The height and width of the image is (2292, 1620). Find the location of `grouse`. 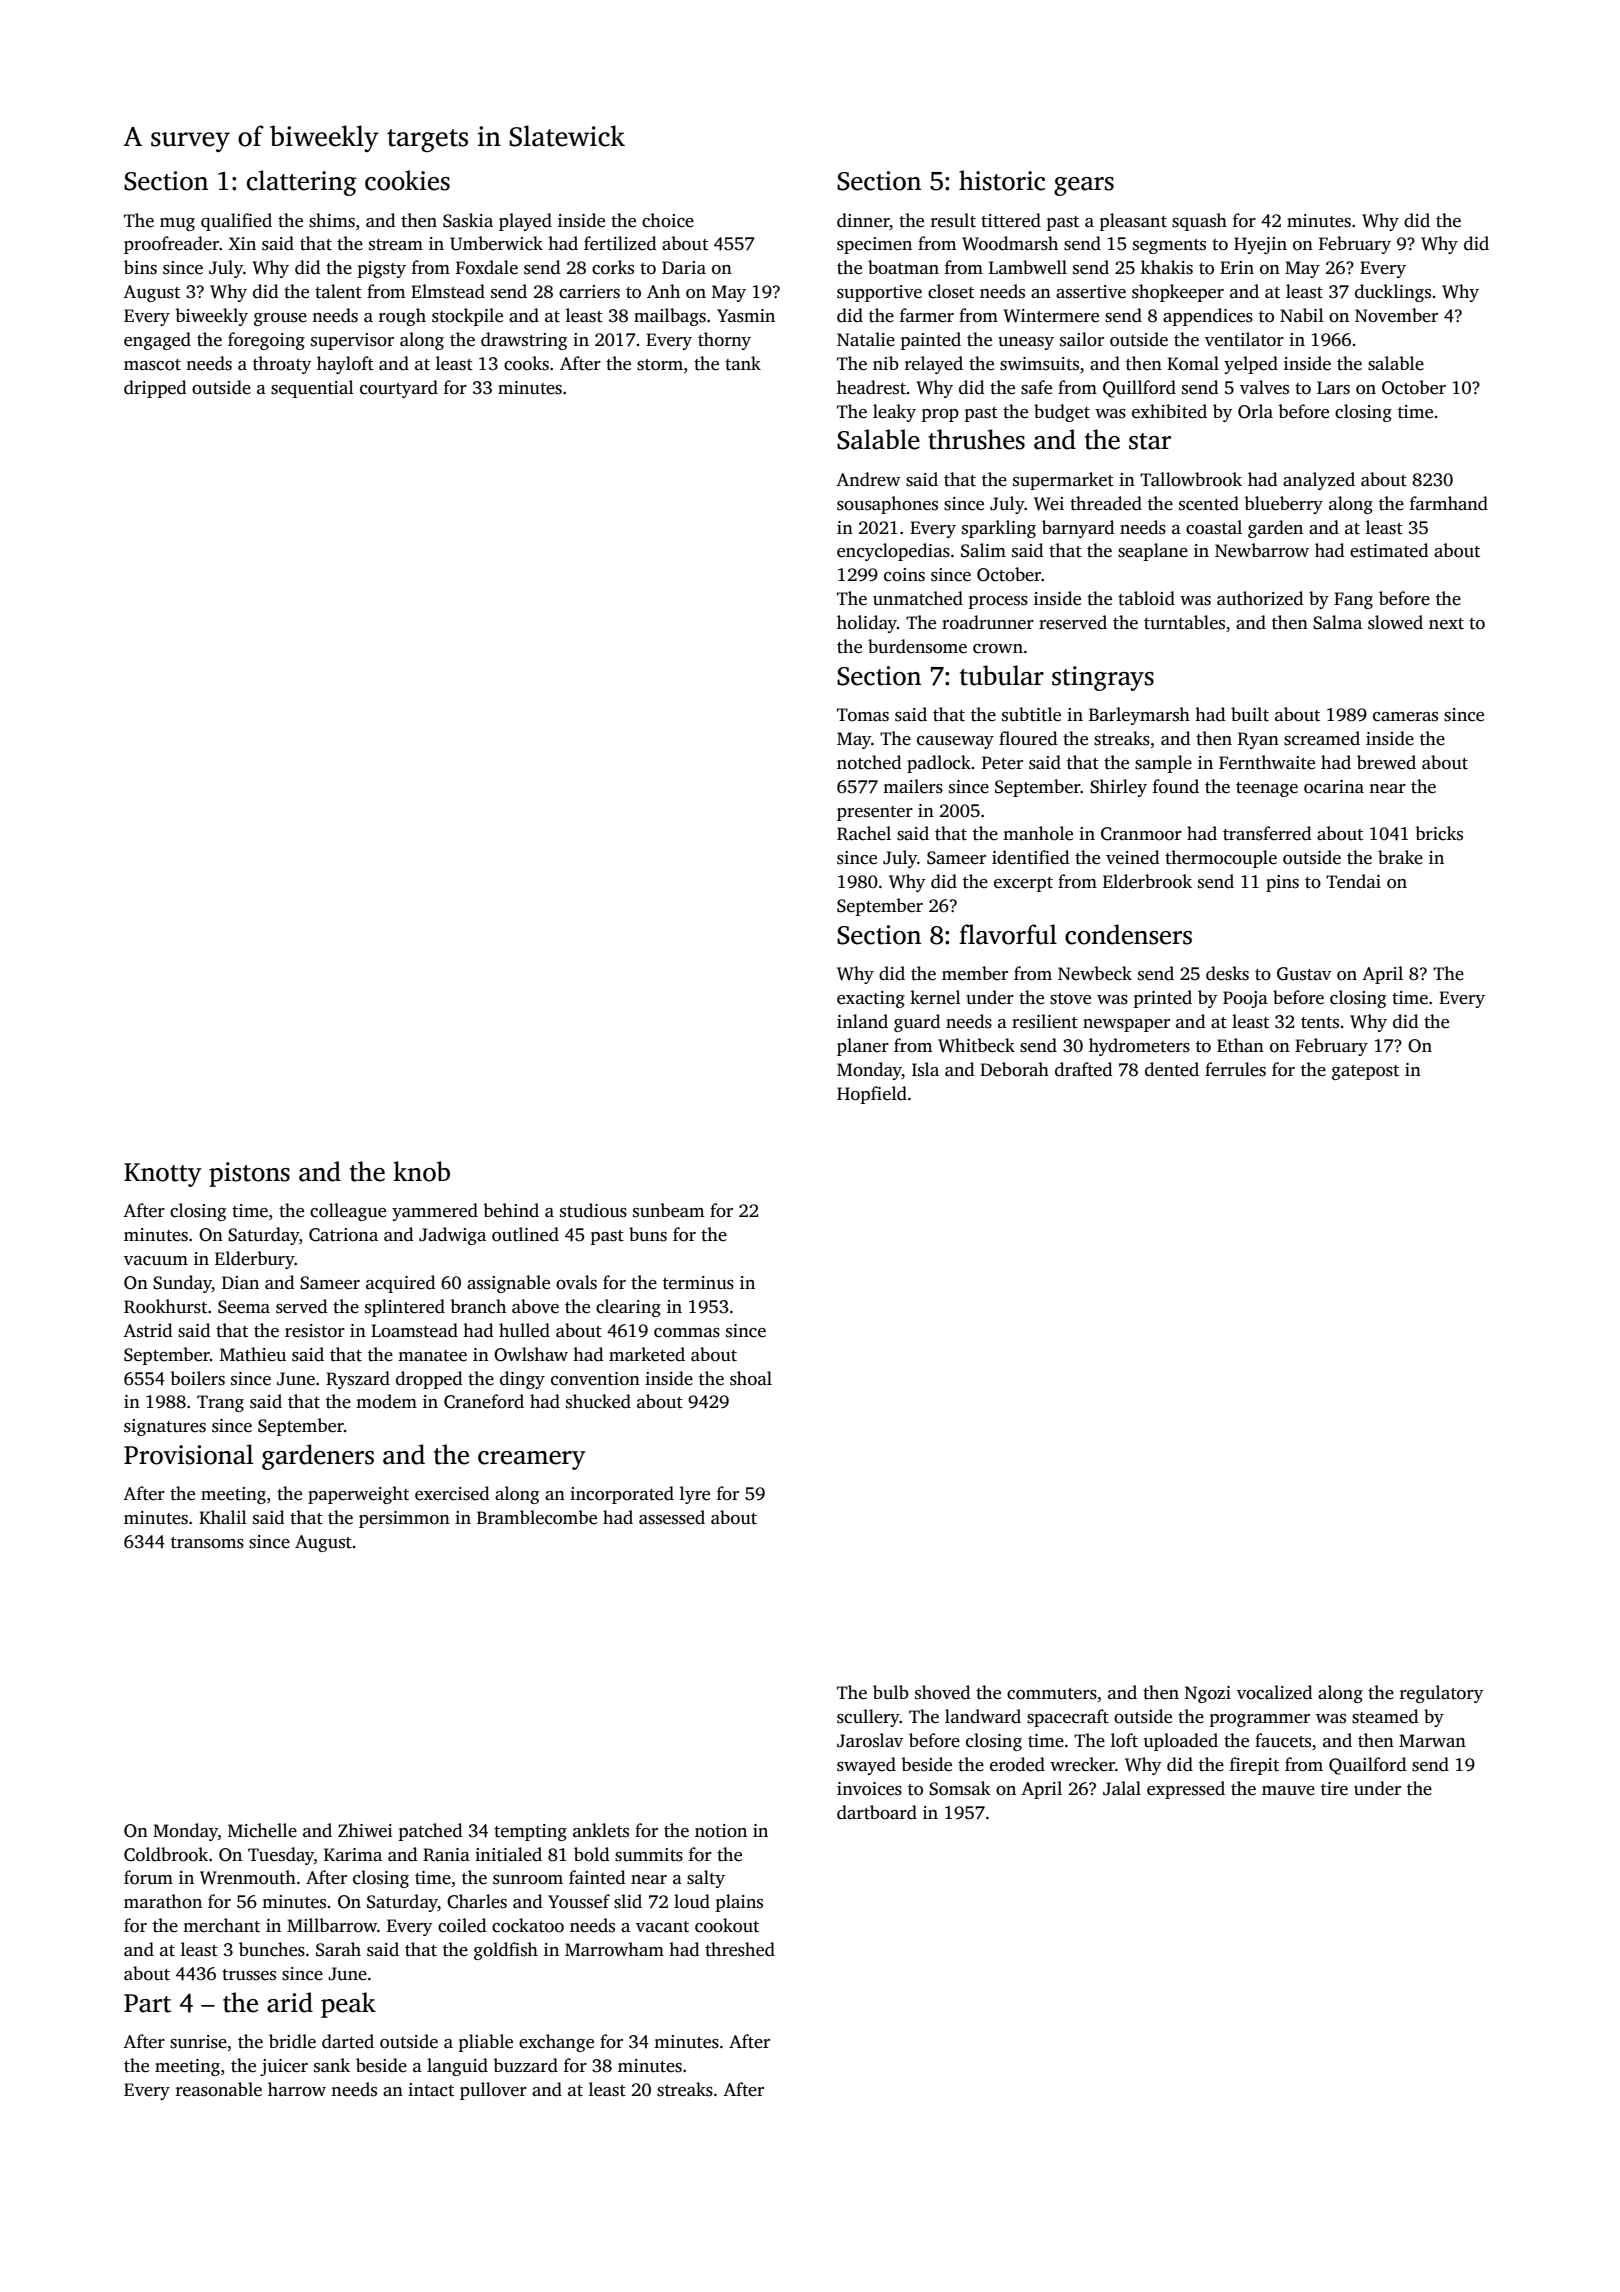

grouse is located at coordinates (280, 319).
